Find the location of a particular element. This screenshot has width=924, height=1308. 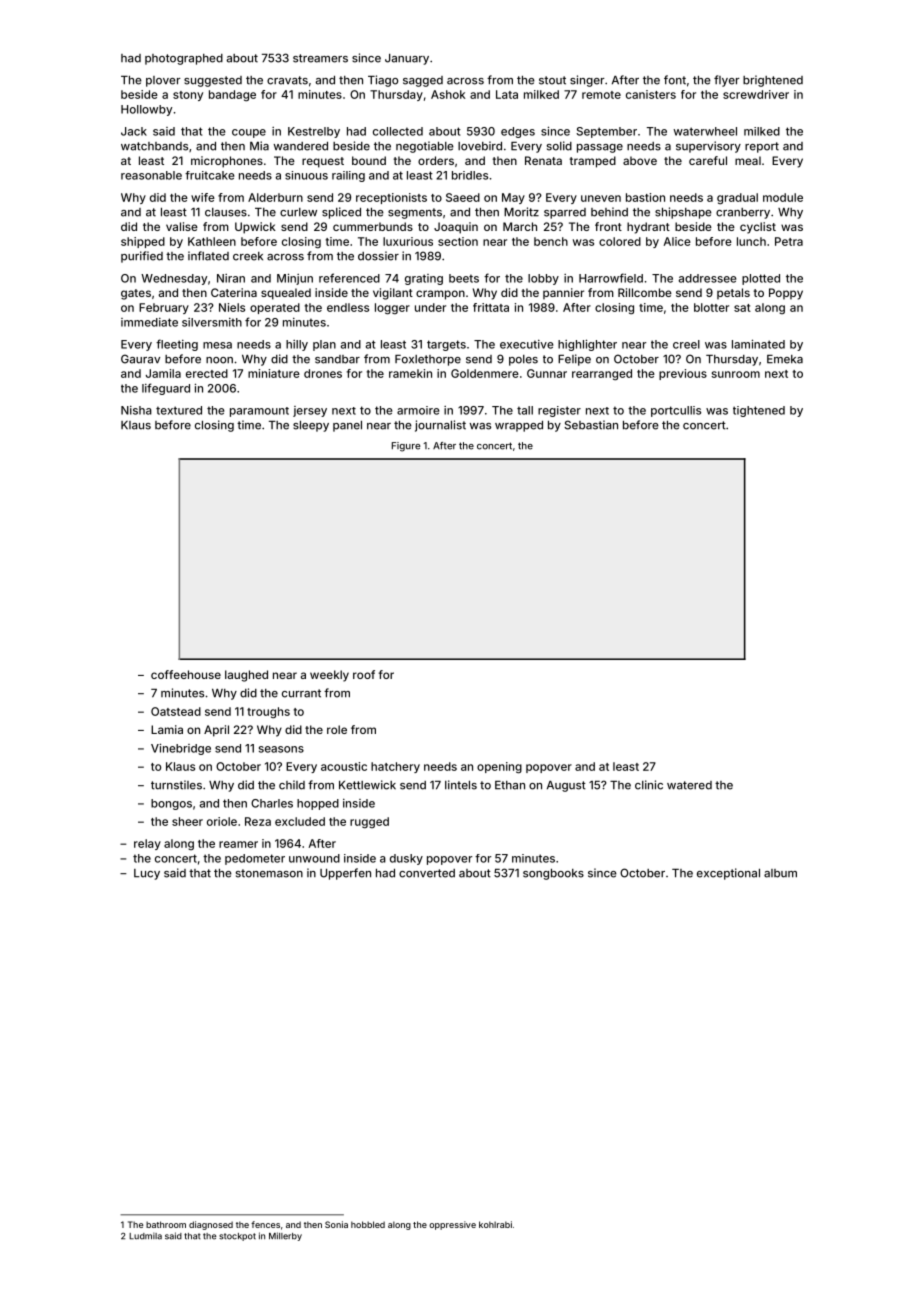

photographed is located at coordinates (184, 59).
